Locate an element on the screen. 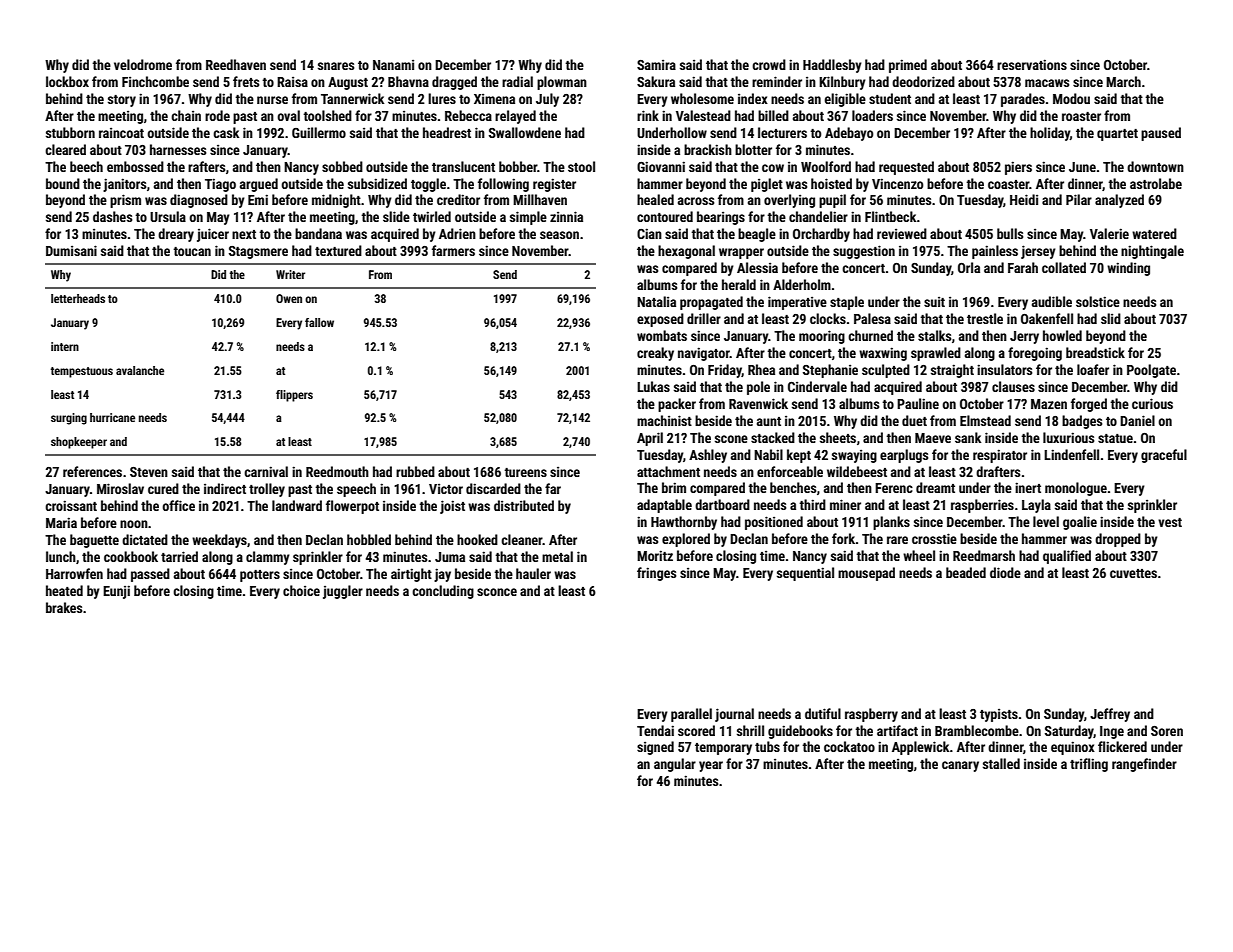 The height and width of the screenshot is (952, 1233). benches is located at coordinates (793, 487).
